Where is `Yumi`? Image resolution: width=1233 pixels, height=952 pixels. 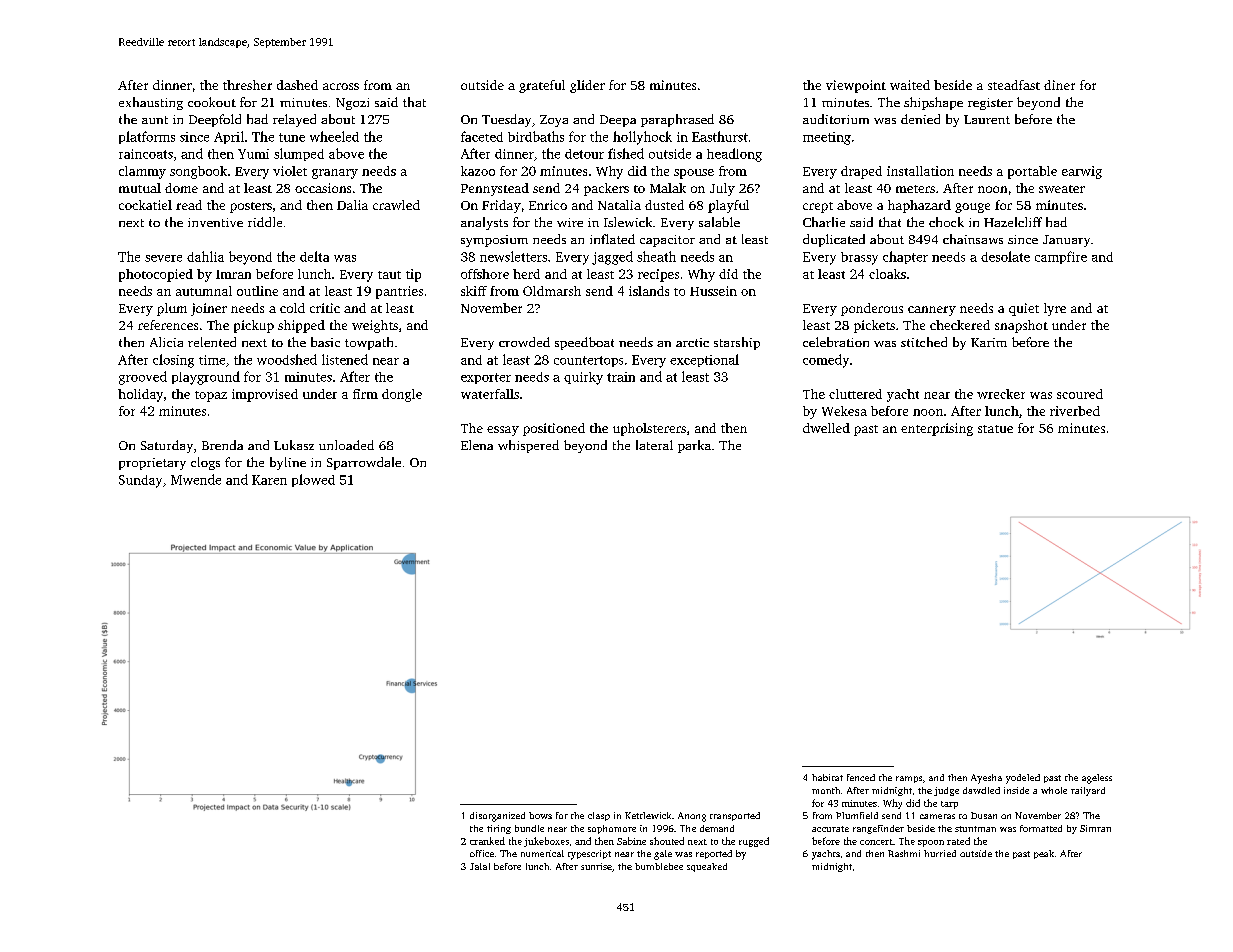 Yumi is located at coordinates (253, 154).
